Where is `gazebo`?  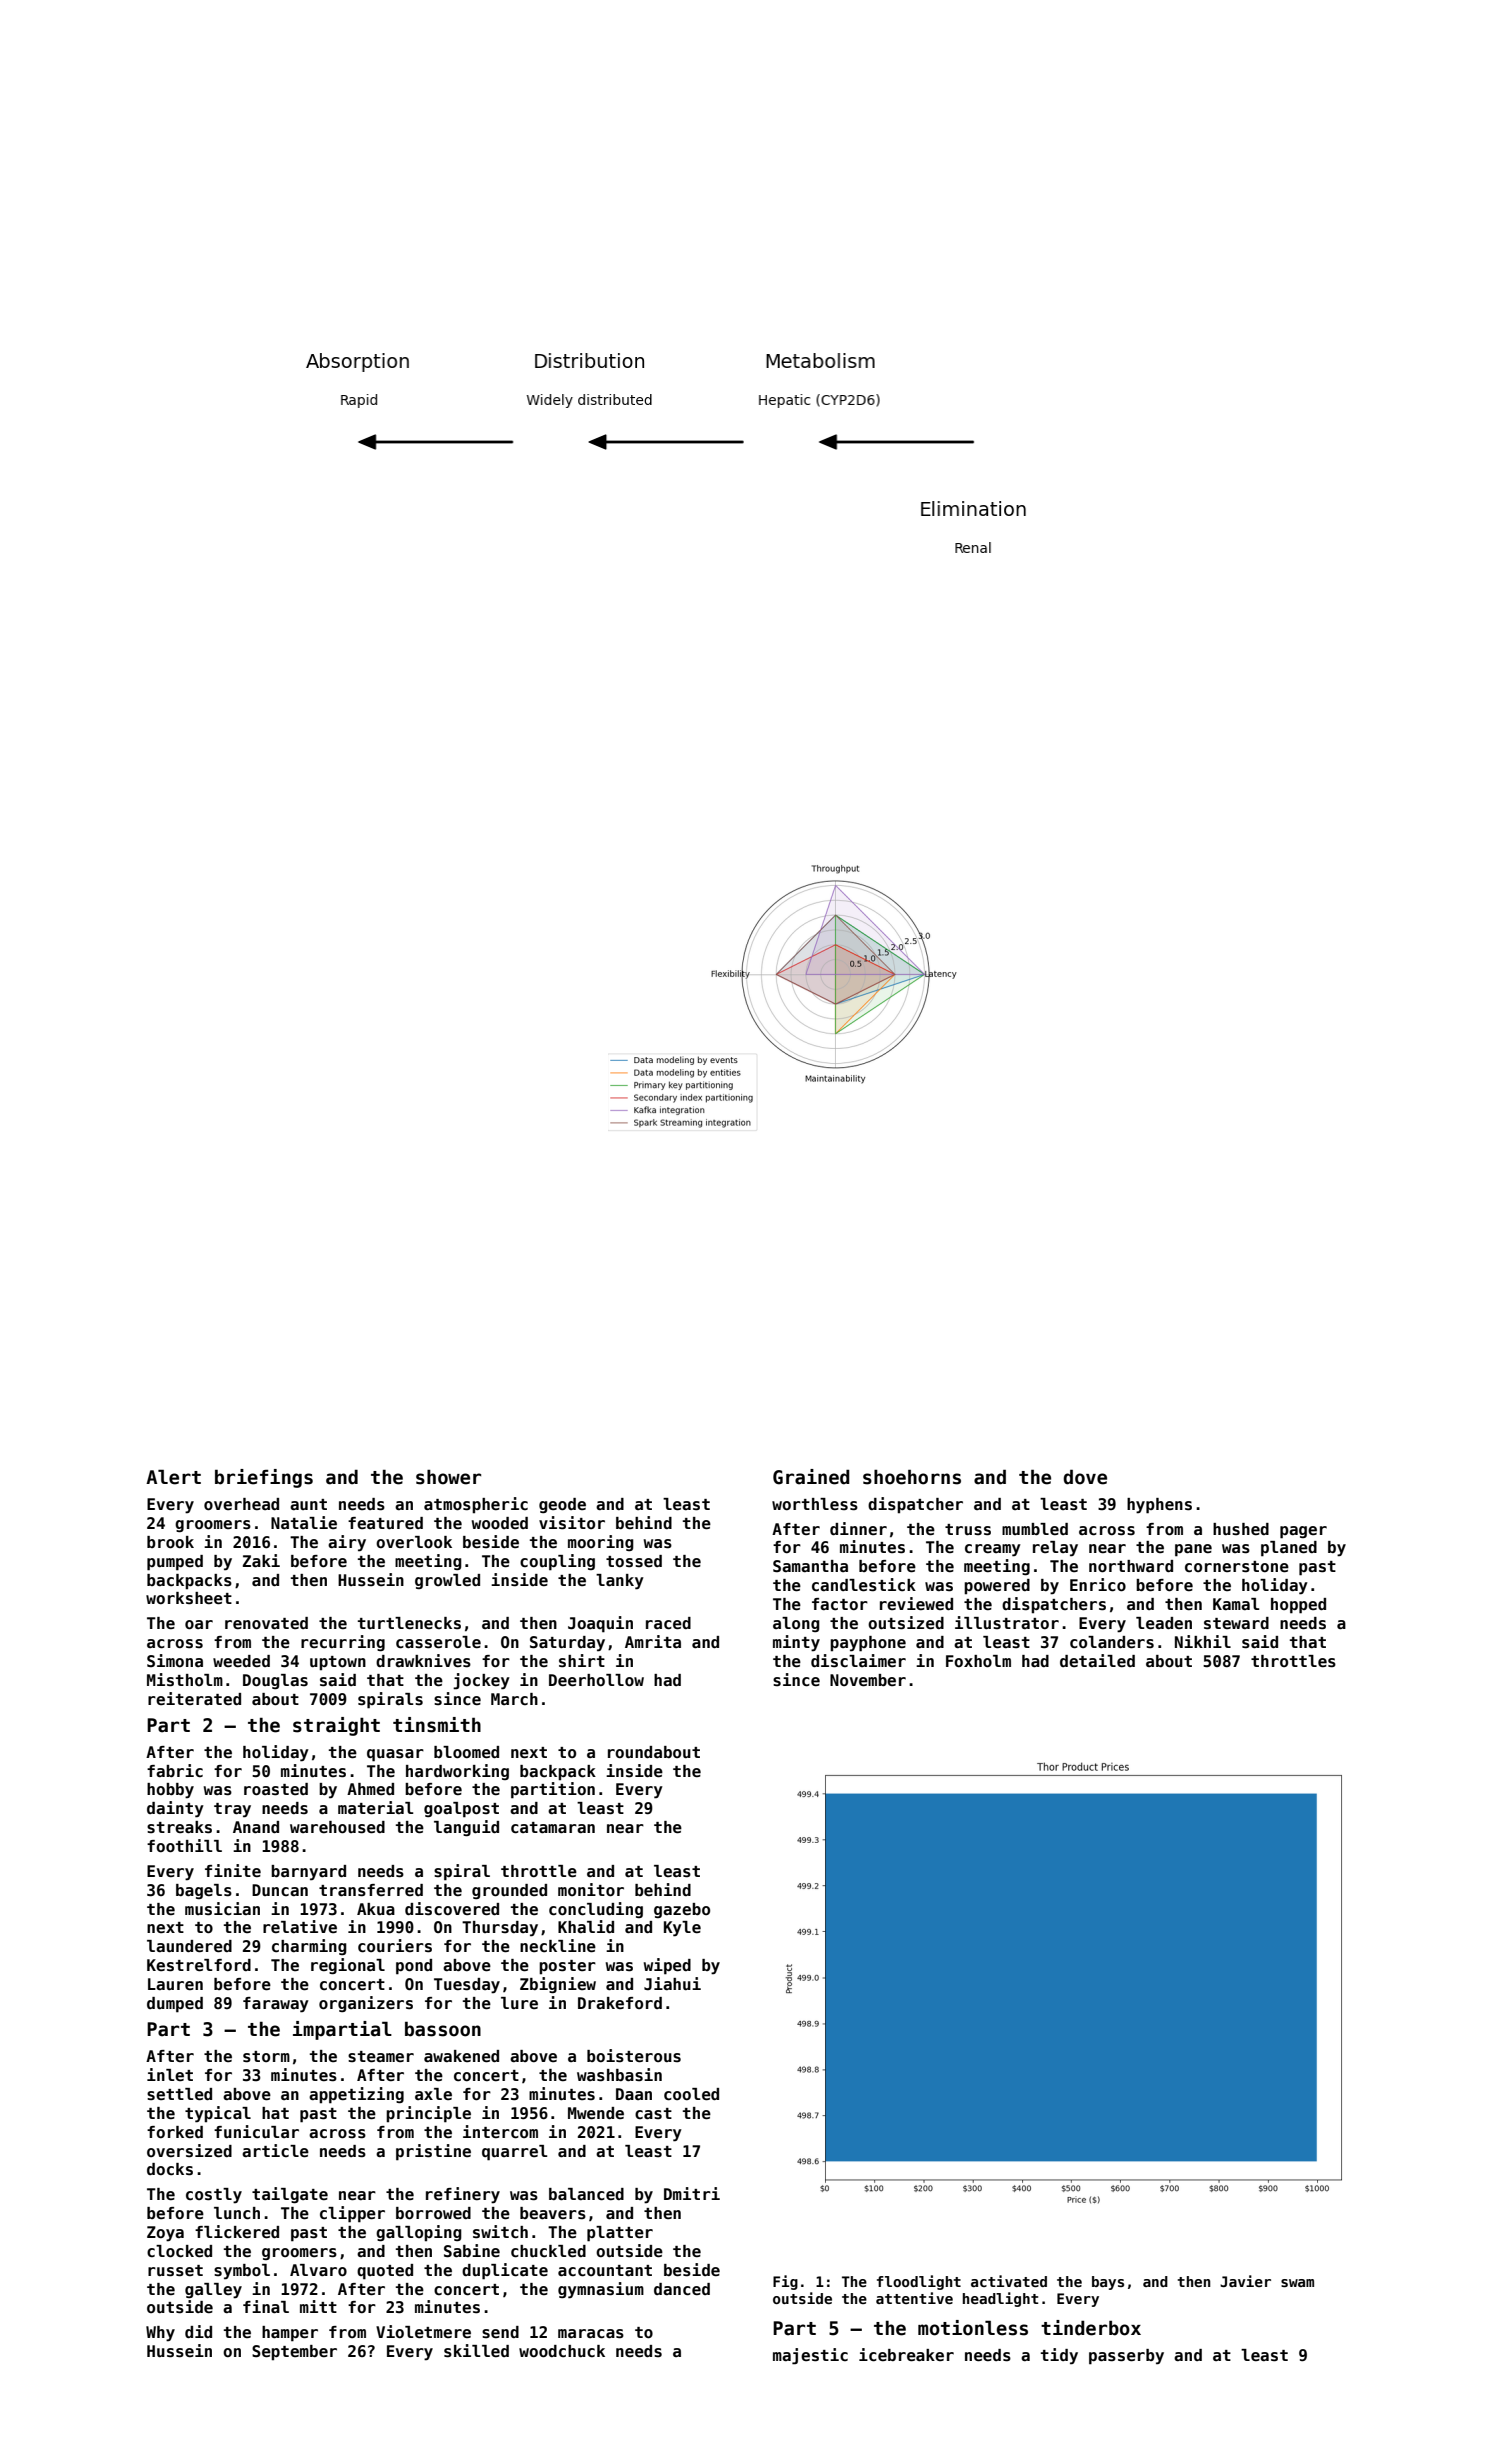
gazebo is located at coordinates (682, 1910).
